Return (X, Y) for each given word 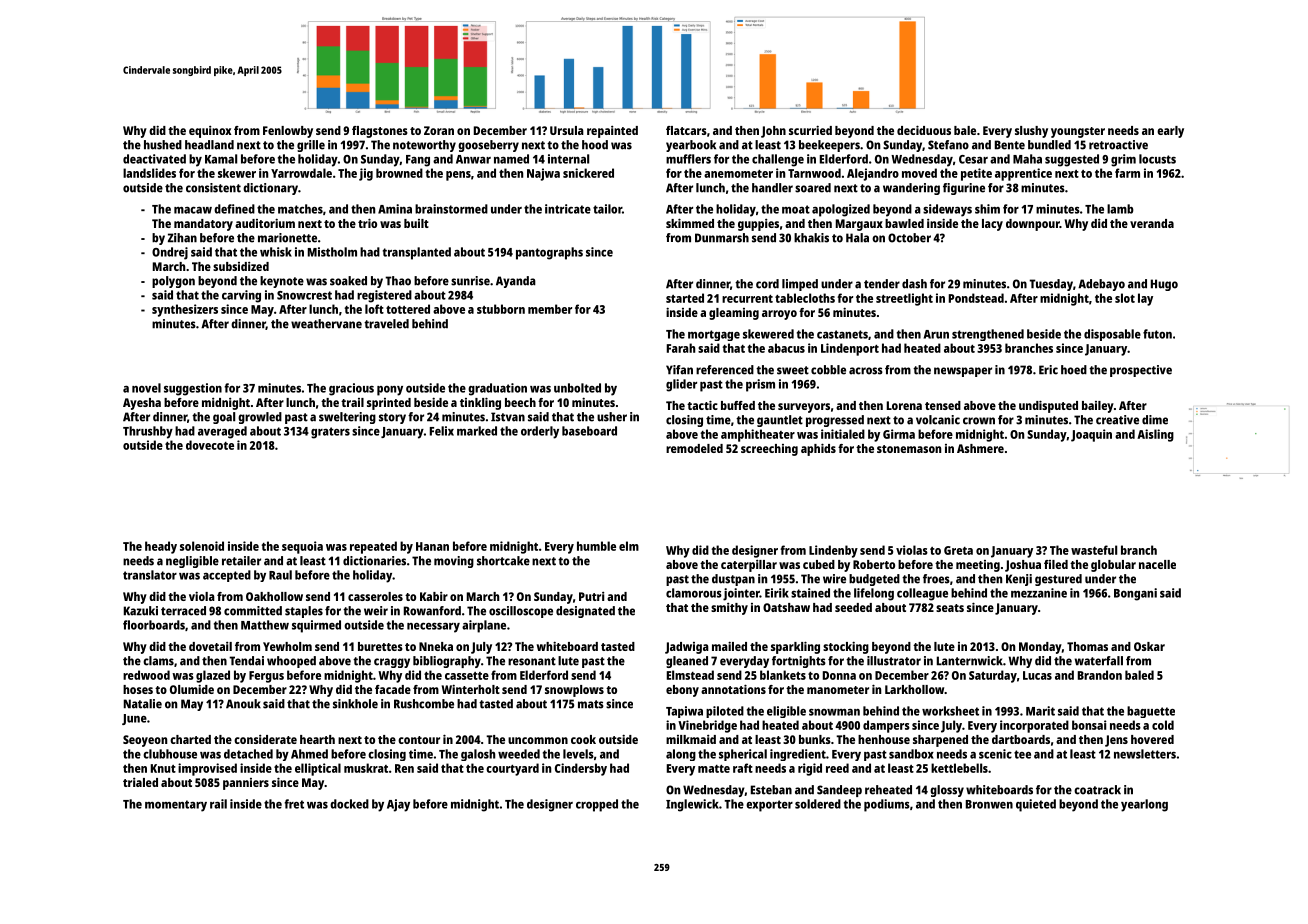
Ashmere (980, 448)
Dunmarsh (722, 238)
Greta (958, 550)
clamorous (694, 593)
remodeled (694, 448)
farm (1127, 173)
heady (161, 547)
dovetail (210, 646)
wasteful (1094, 550)
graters (330, 433)
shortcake (503, 561)
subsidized (241, 266)
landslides (149, 173)
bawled (904, 223)
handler (772, 188)
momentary (176, 806)
